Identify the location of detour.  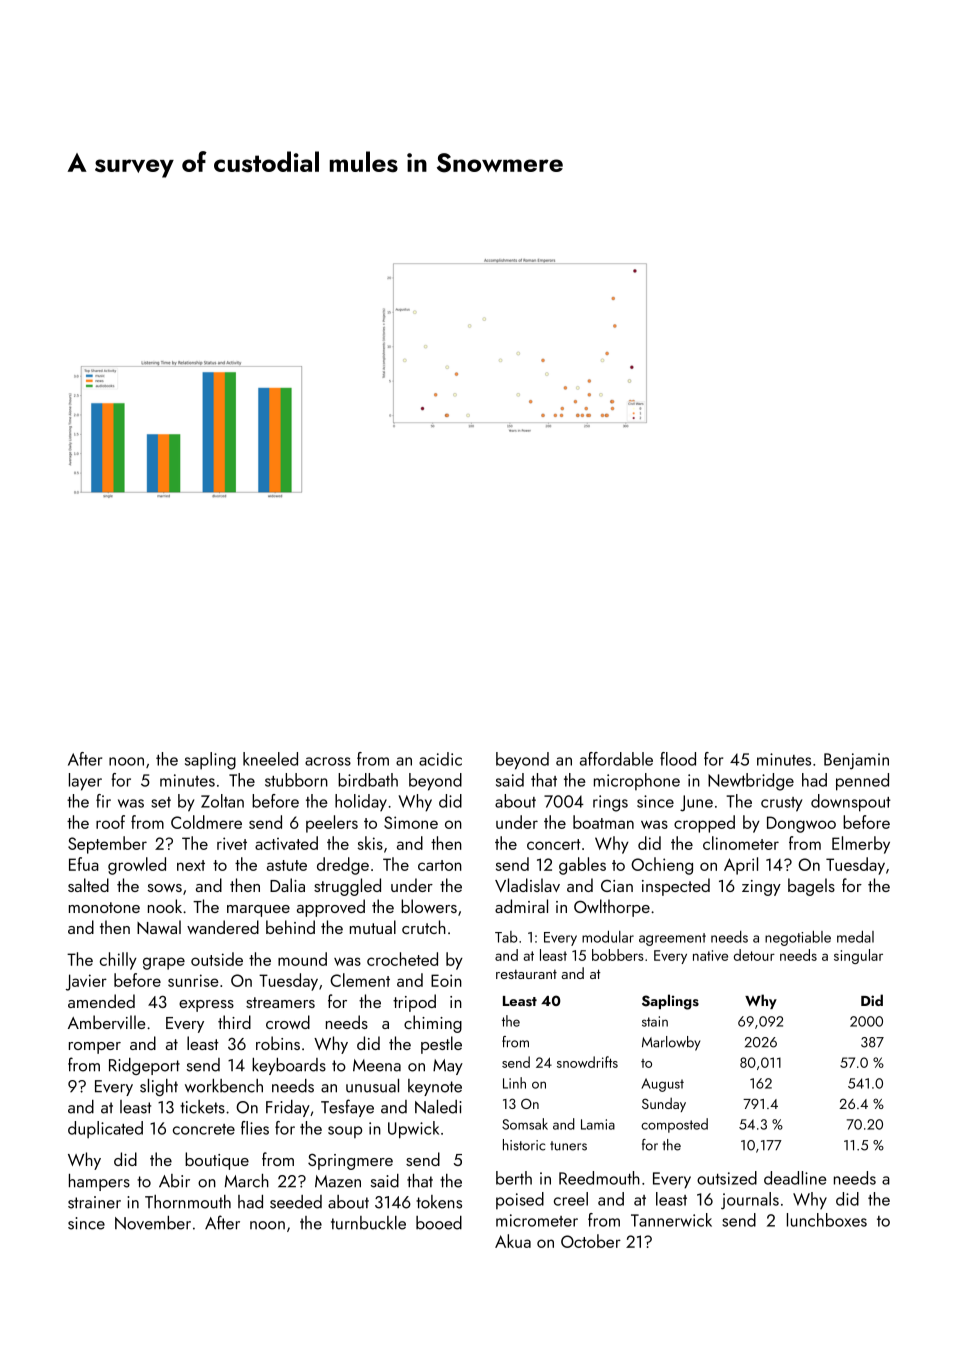
(754, 955).
